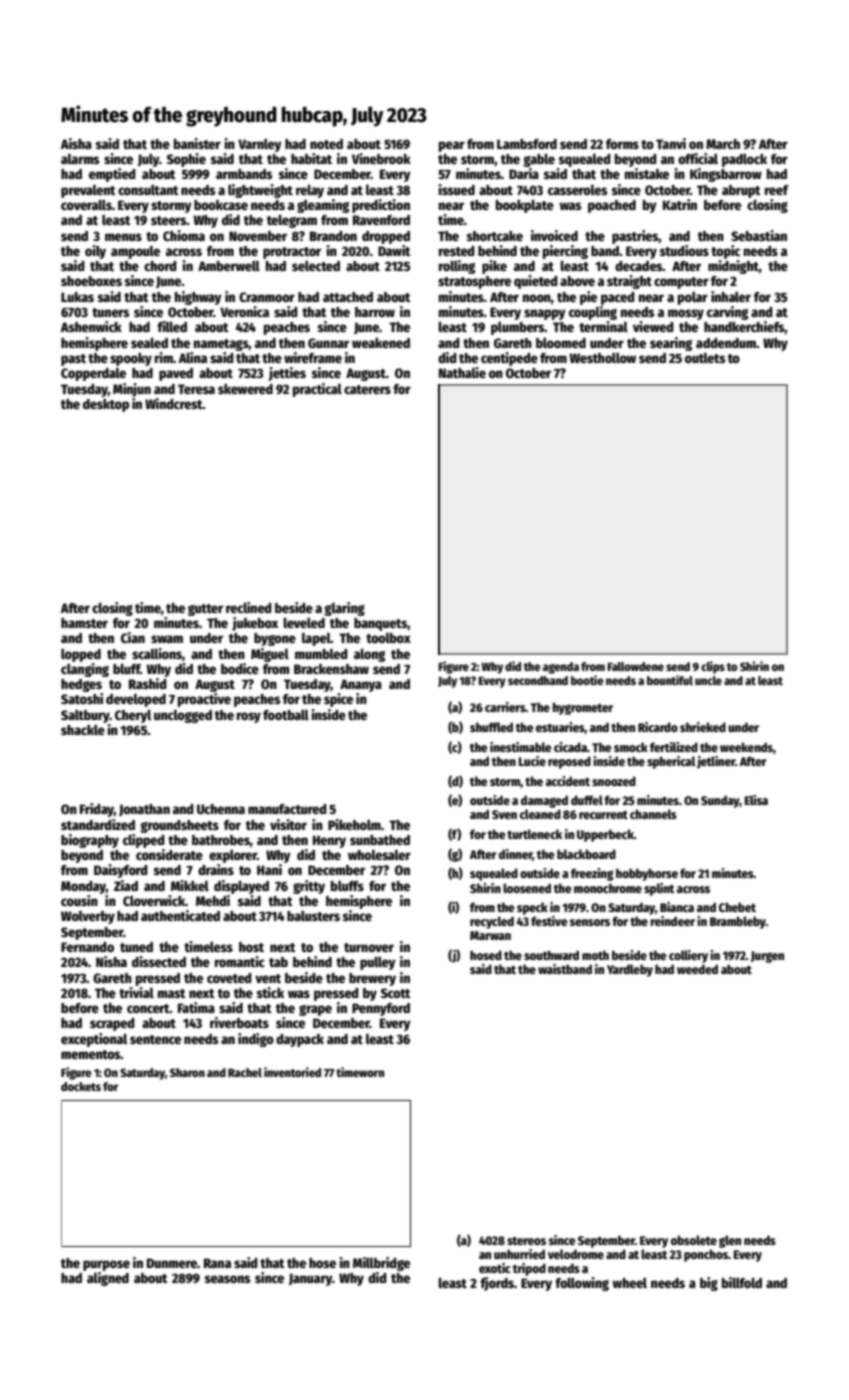  What do you see at coordinates (154, 900) in the screenshot?
I see `Cloverwick` at bounding box center [154, 900].
